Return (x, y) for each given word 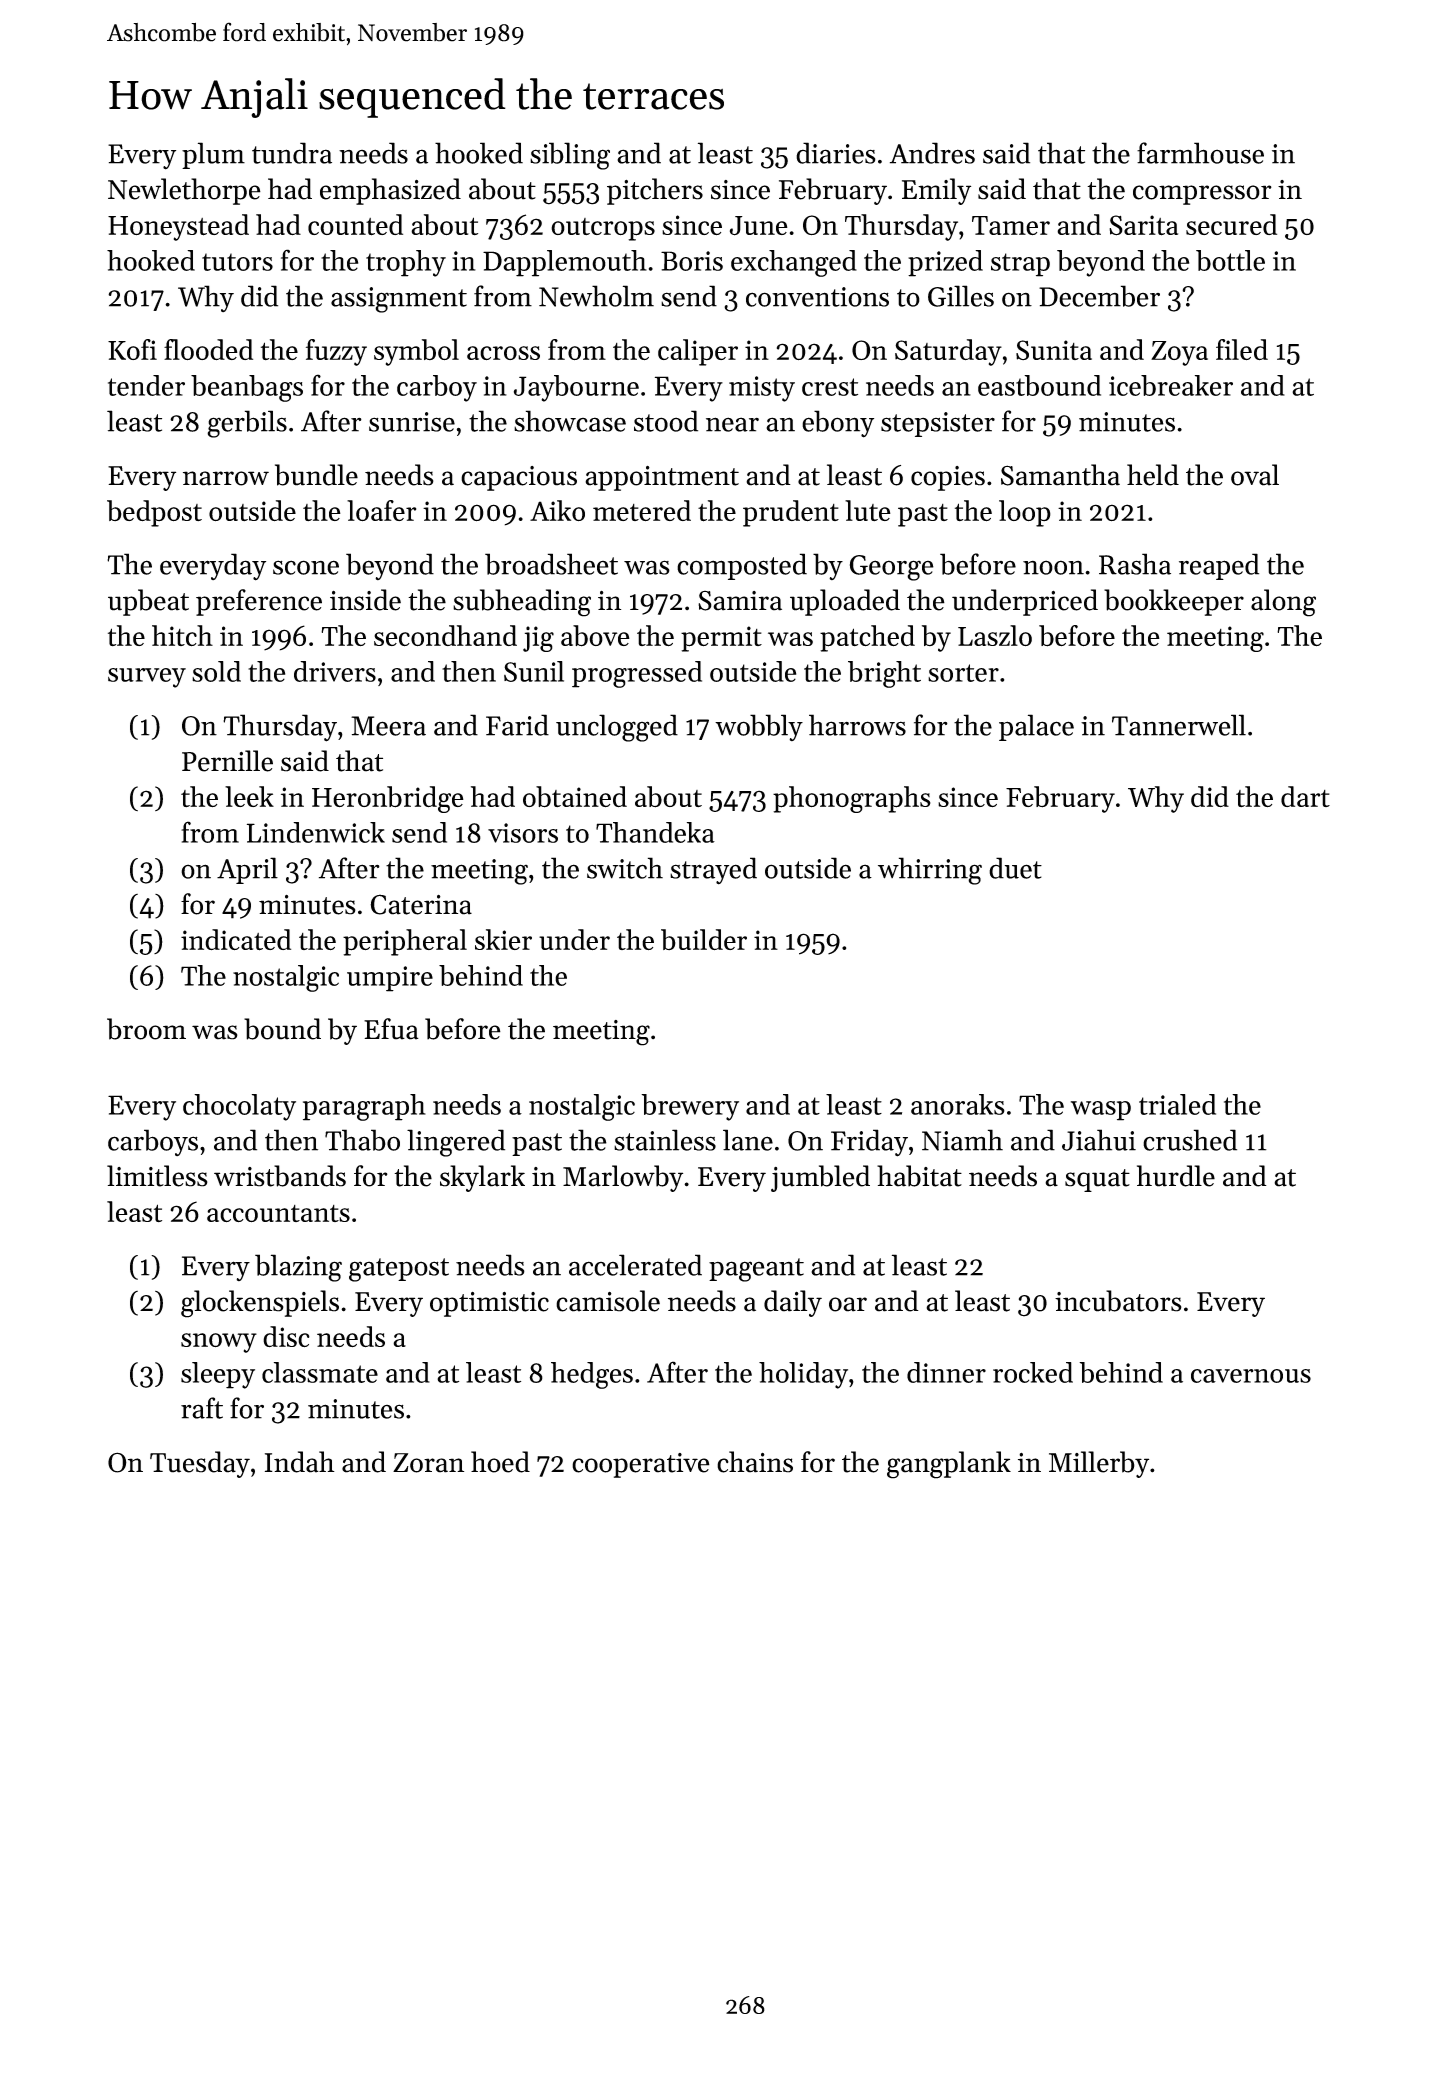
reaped (1219, 566)
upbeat (148, 602)
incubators (1118, 1301)
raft (202, 1408)
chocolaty (239, 1107)
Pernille (227, 761)
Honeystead (178, 227)
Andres (932, 153)
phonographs (852, 799)
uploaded (845, 602)
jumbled (820, 1178)
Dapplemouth (565, 263)
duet (1015, 868)
